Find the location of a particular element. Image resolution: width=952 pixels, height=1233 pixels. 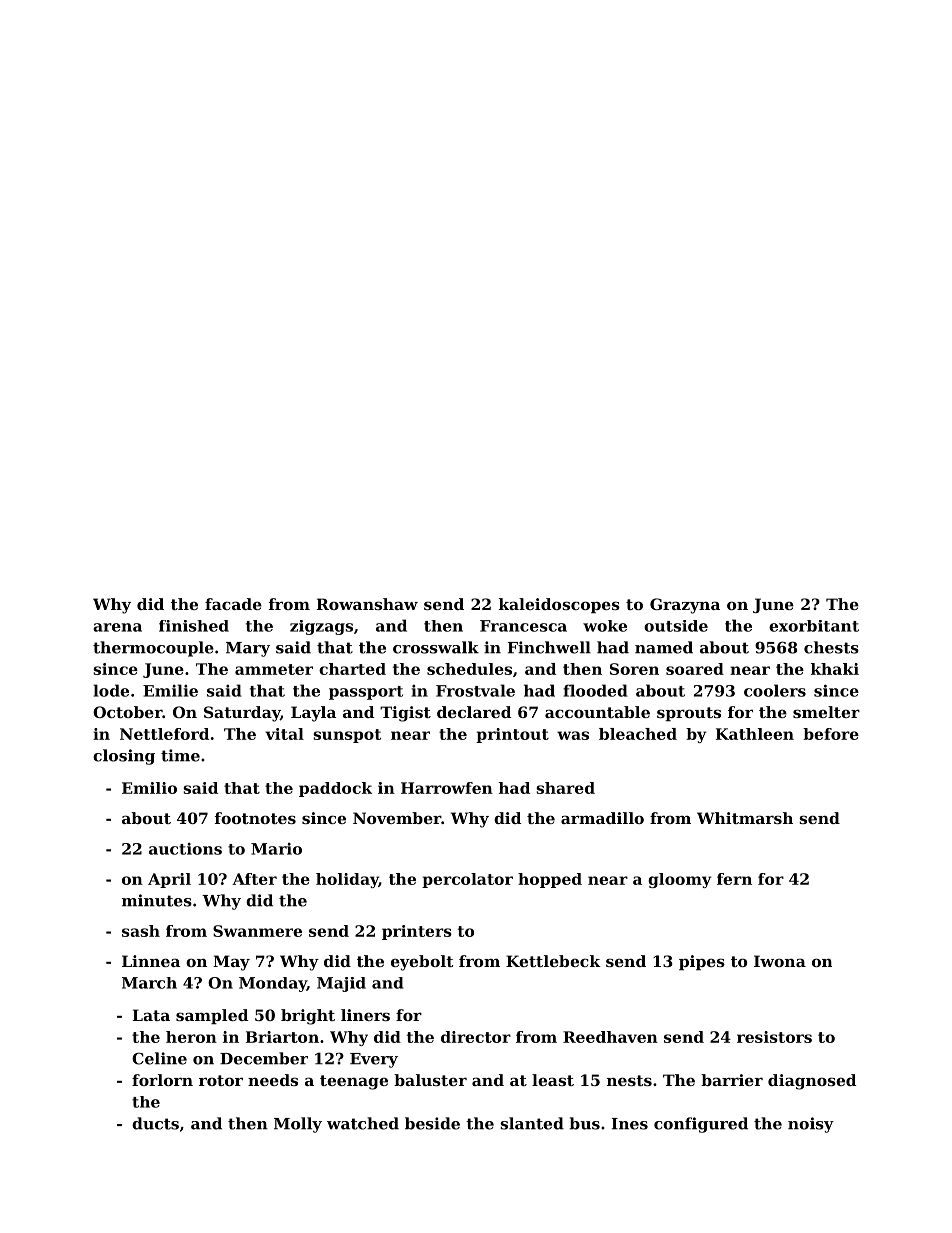

director is located at coordinates (476, 1037).
